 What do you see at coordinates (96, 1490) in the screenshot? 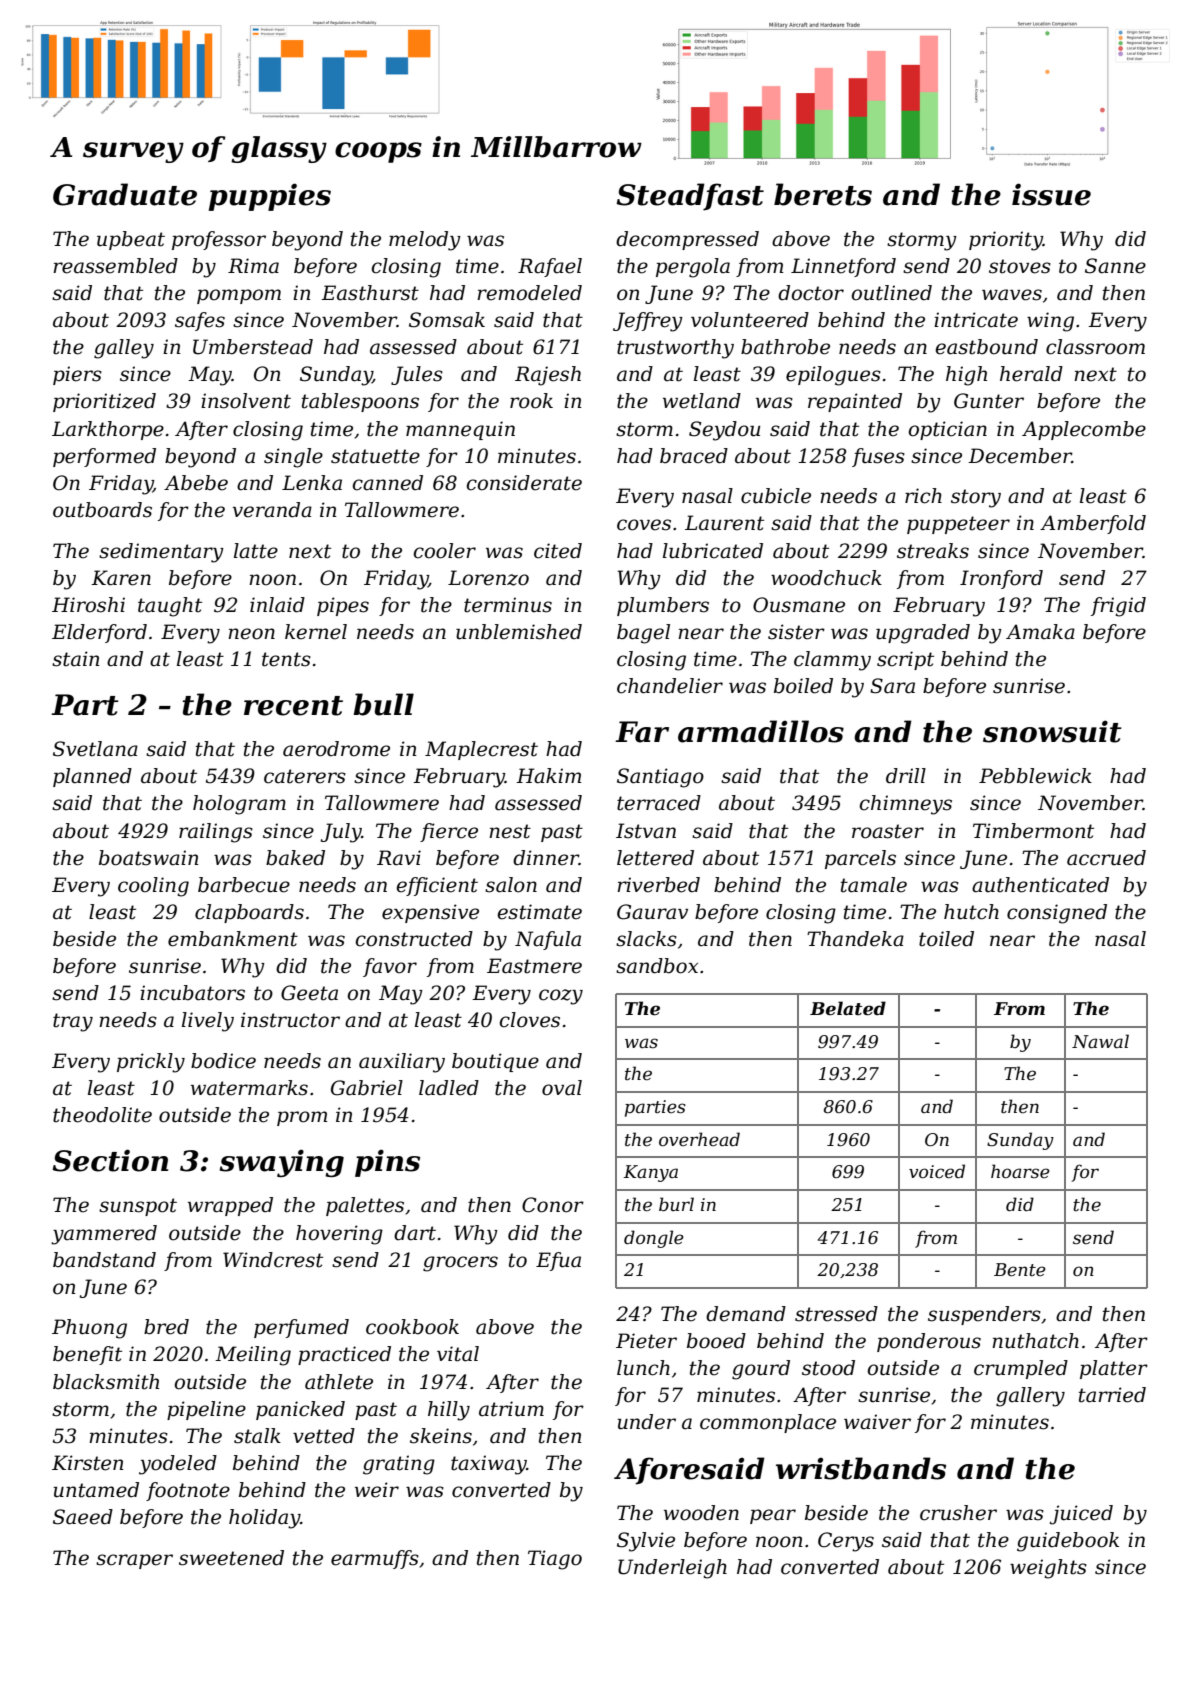
I see `untamed` at bounding box center [96, 1490].
